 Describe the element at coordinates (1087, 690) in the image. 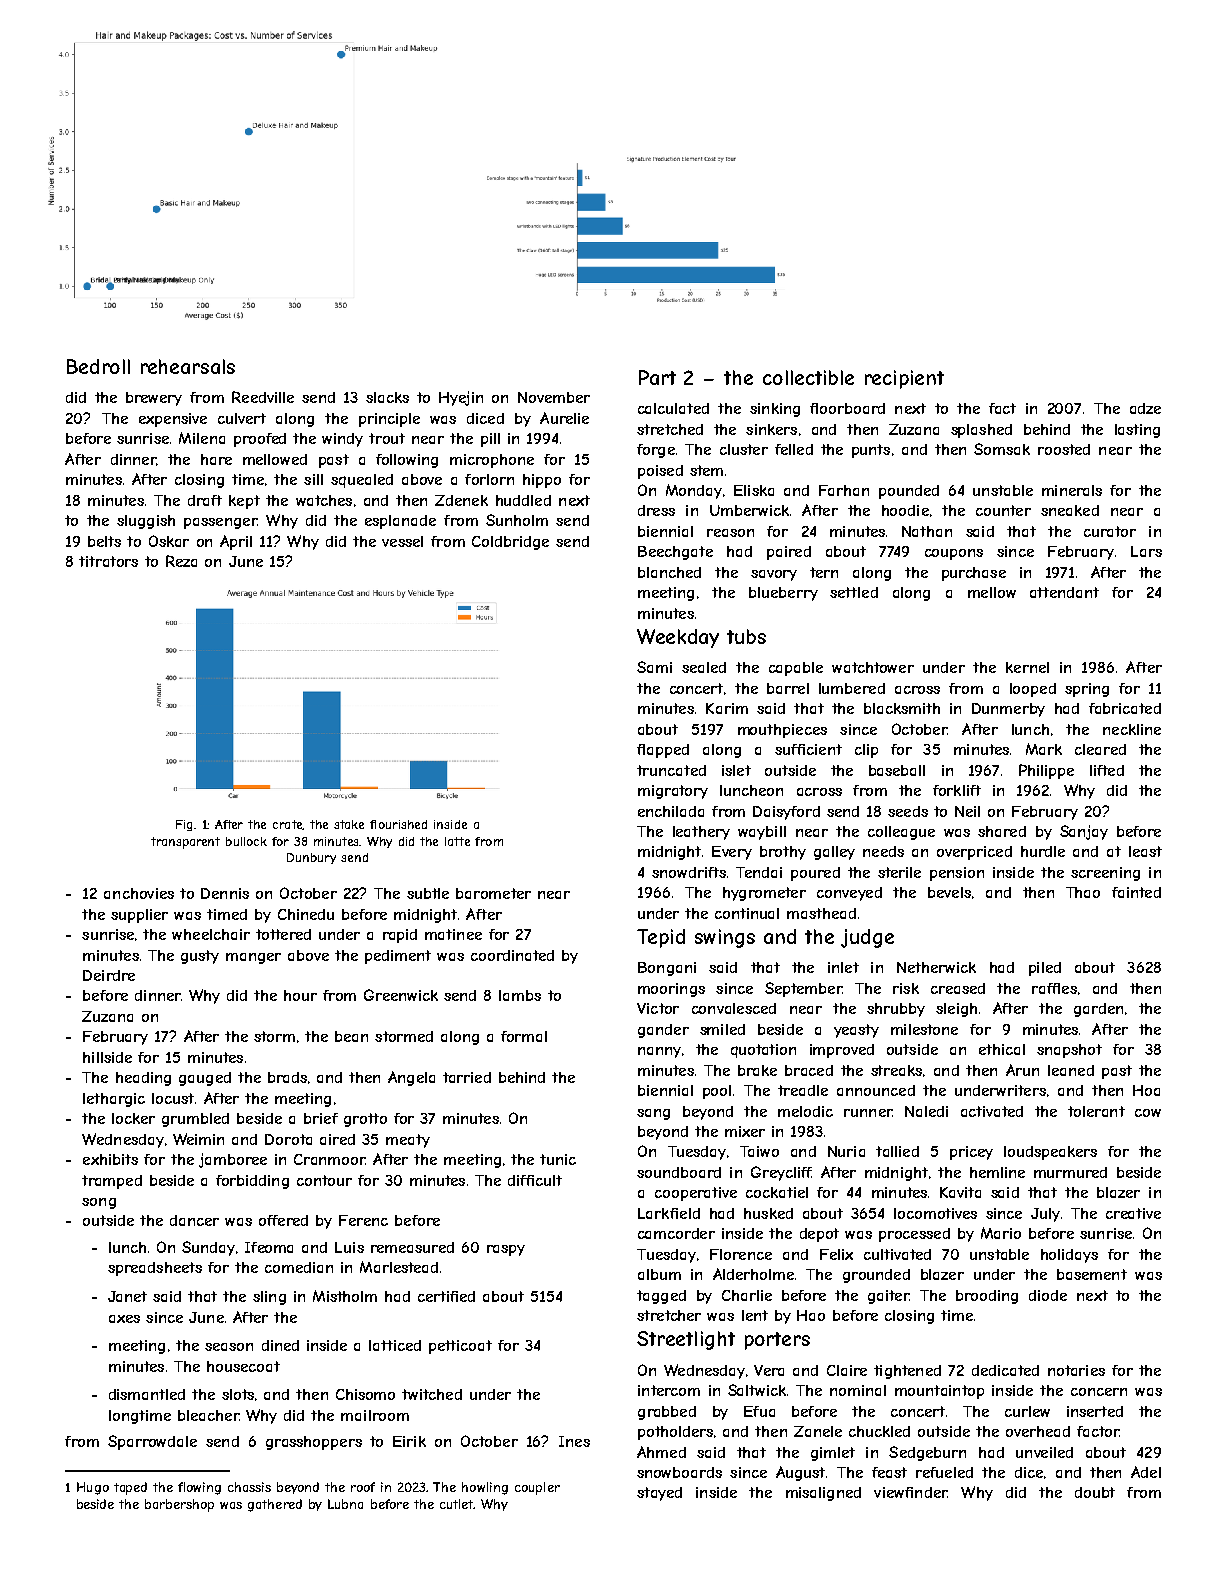

I see `spring` at that location.
